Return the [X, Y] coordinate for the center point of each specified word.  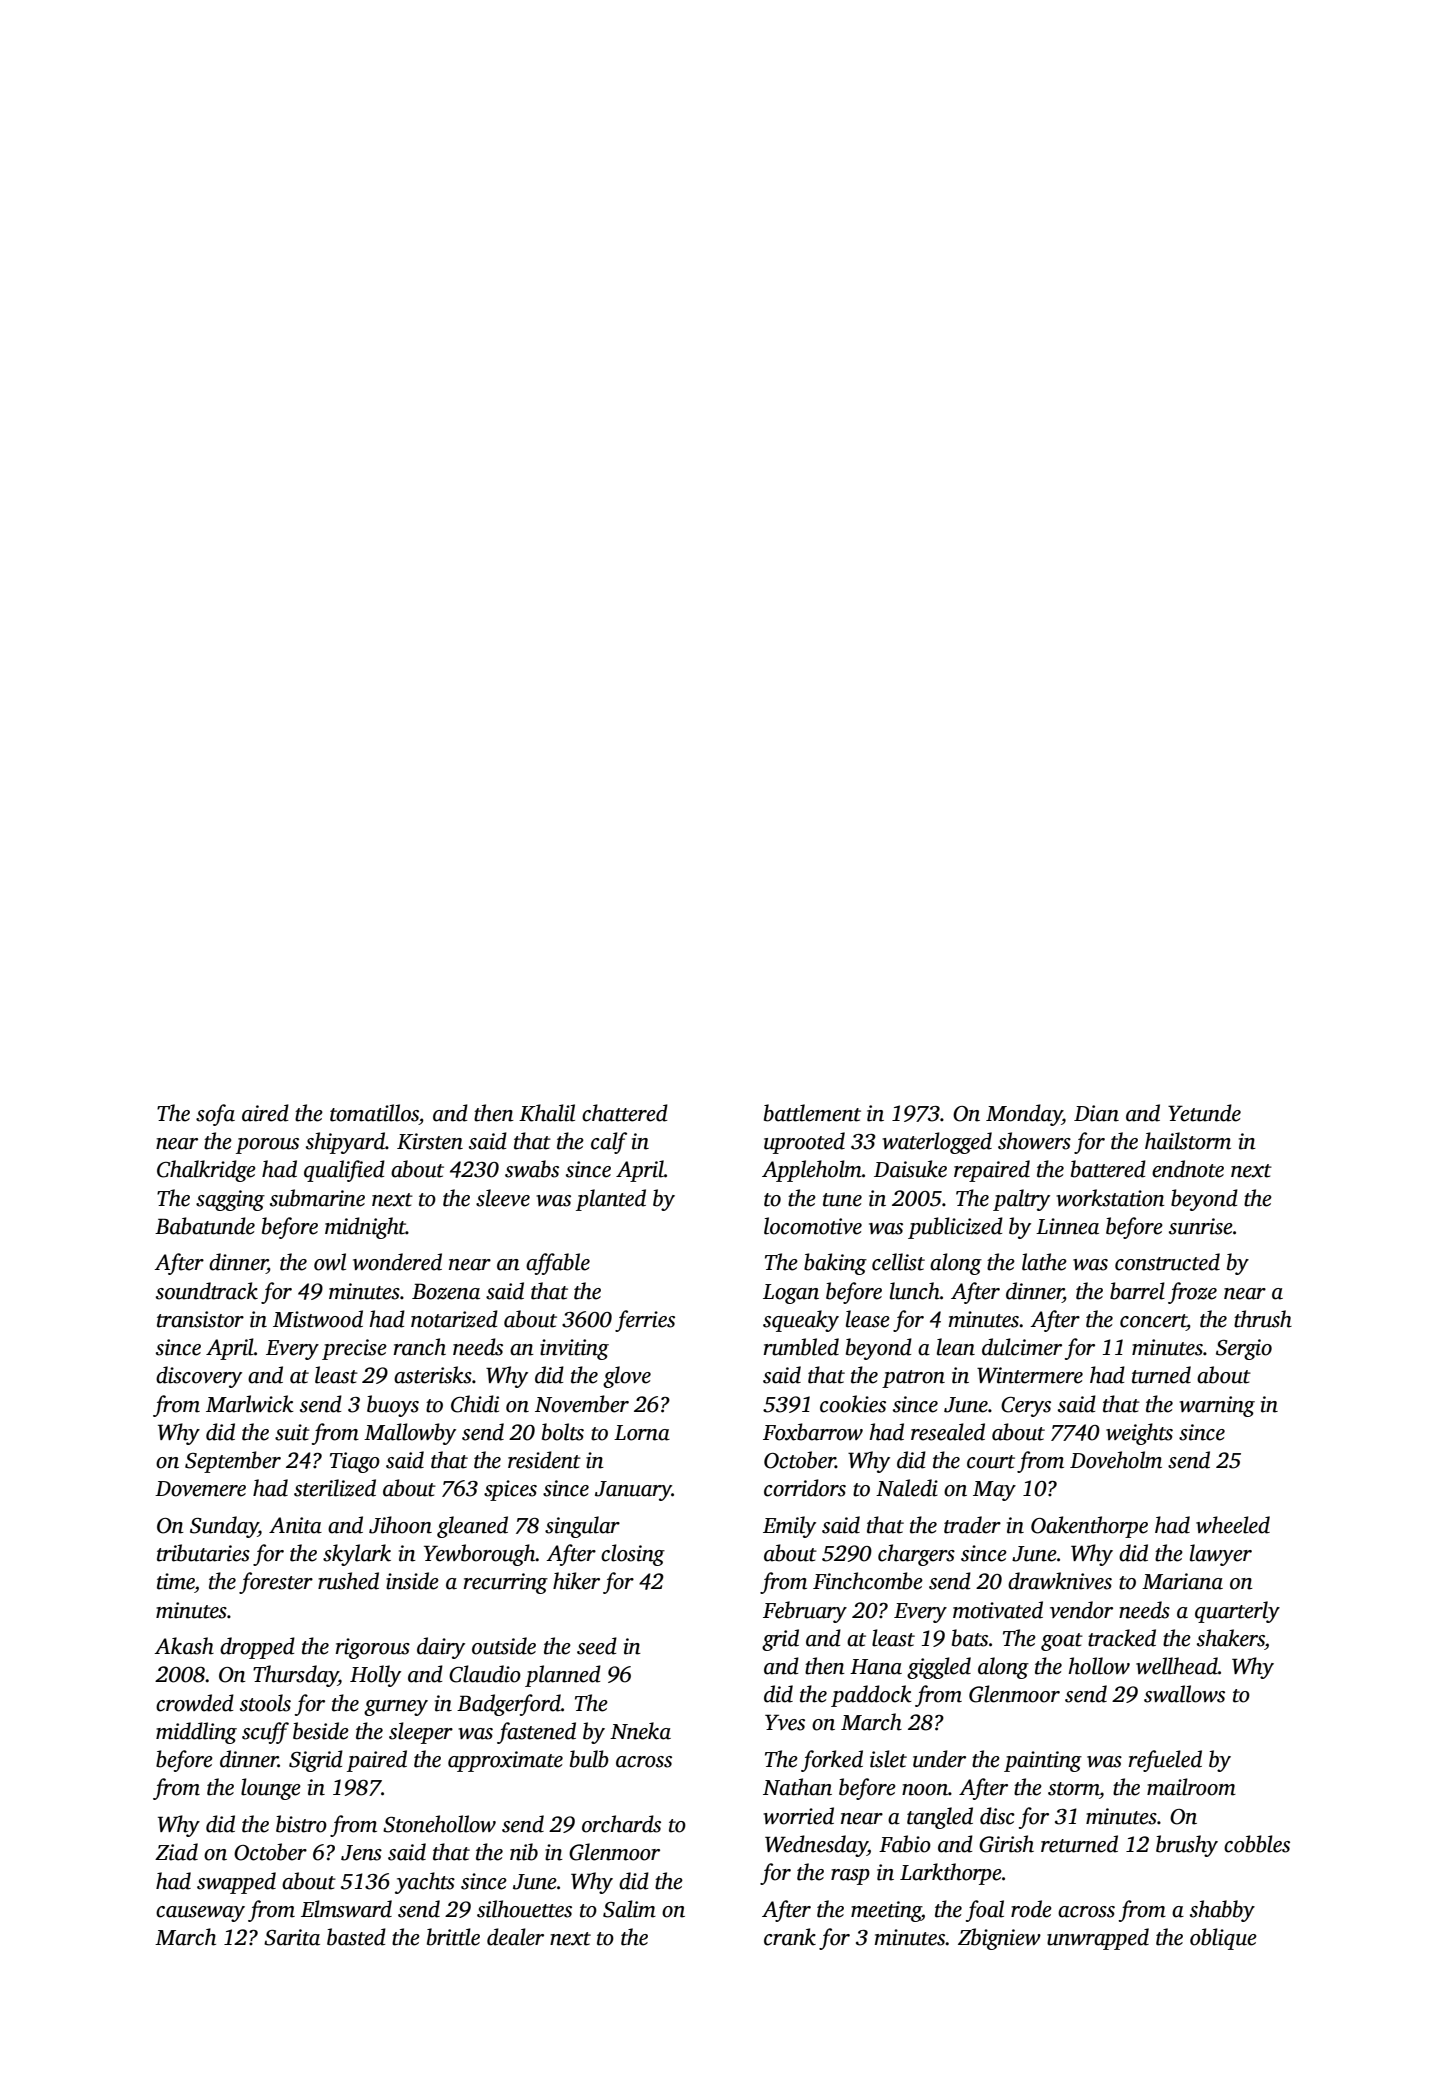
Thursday [295, 1676]
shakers [1231, 1638]
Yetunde [1204, 1113]
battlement [812, 1113]
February [805, 1612]
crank [790, 1937]
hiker [576, 1581]
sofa [215, 1115]
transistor [200, 1319]
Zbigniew [999, 1939]
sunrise [1201, 1226]
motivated [998, 1610]
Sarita [292, 1937]
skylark [357, 1555]
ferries [645, 1321]
